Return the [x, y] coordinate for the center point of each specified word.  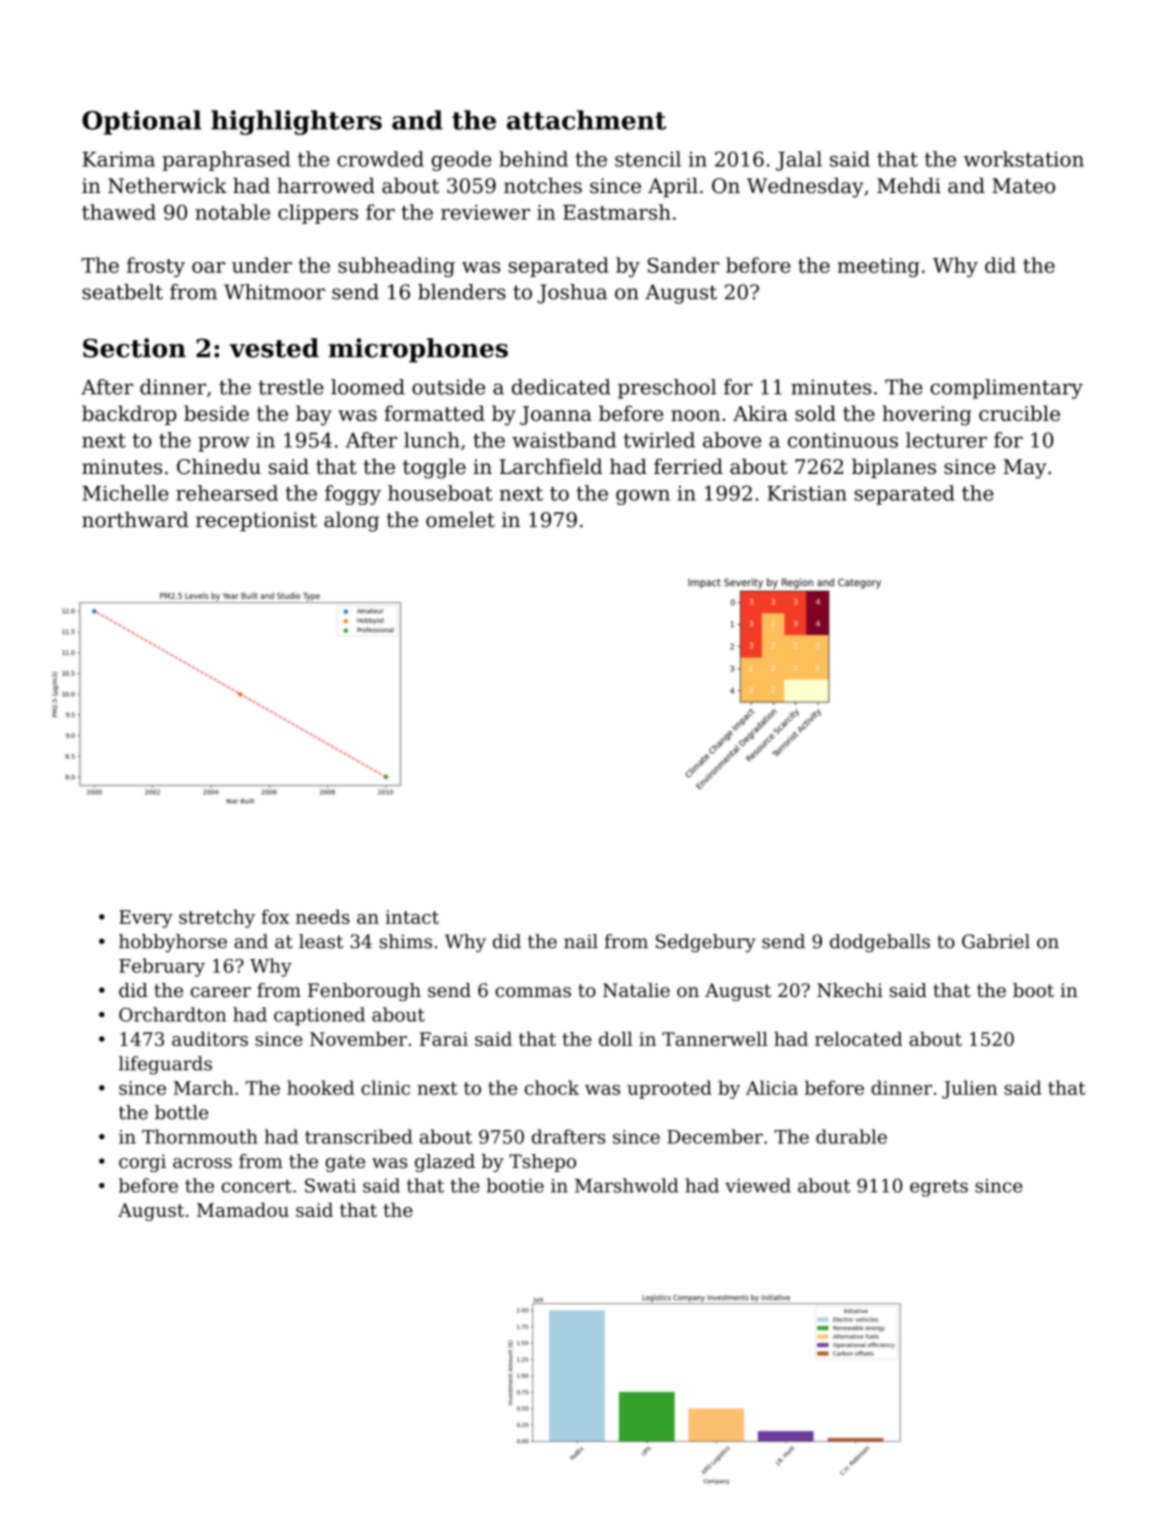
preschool [667, 389]
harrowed [326, 186]
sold [815, 413]
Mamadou [243, 1210]
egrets [939, 1188]
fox [275, 916]
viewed [758, 1185]
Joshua [572, 294]
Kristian [807, 493]
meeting [879, 267]
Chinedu [219, 466]
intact [412, 917]
